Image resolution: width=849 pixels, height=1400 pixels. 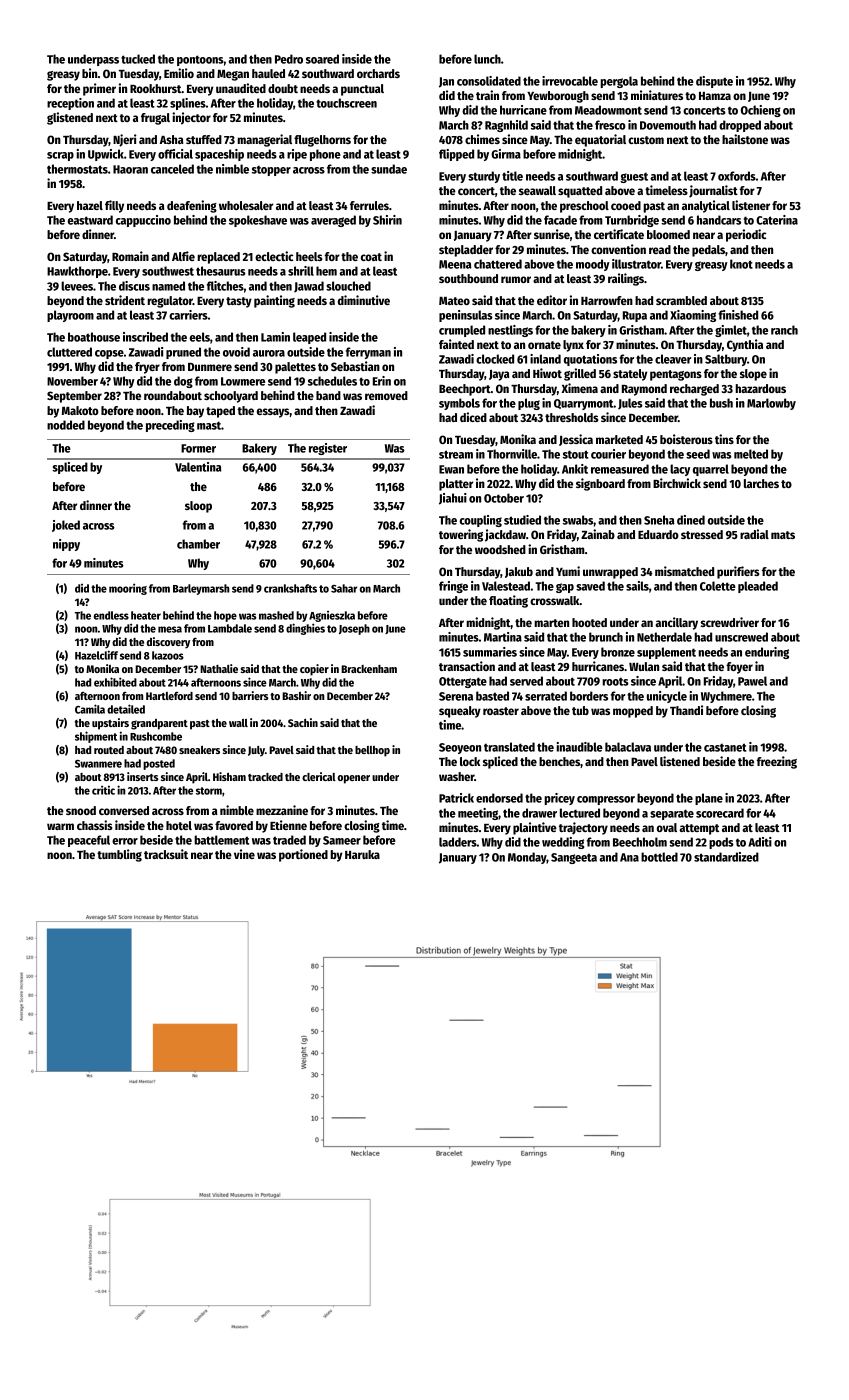 What do you see at coordinates (640, 842) in the document?
I see `Beechholm` at bounding box center [640, 842].
